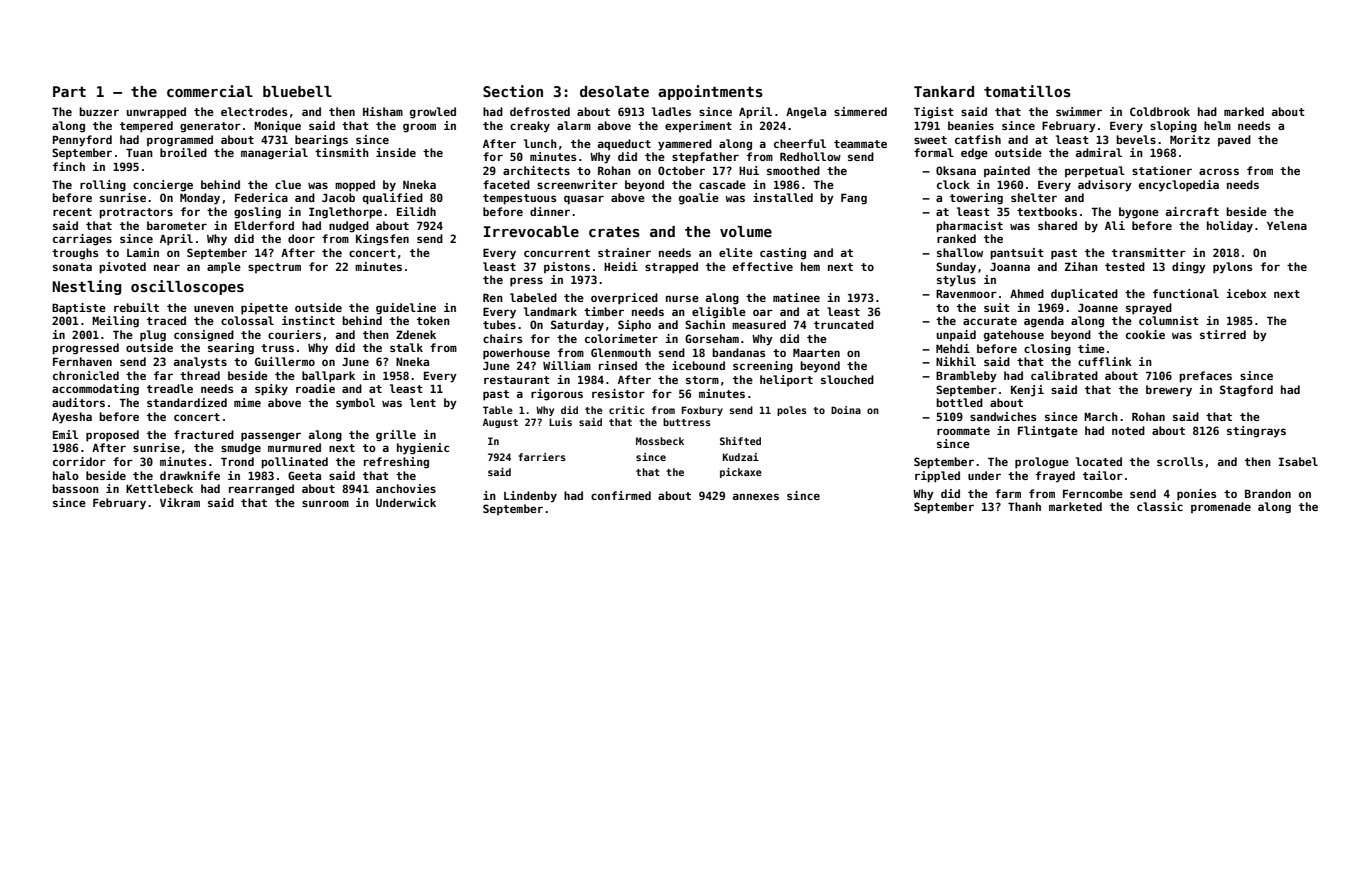 This page has width=1372, height=887. What do you see at coordinates (297, 91) in the page?
I see `bluebell` at bounding box center [297, 91].
